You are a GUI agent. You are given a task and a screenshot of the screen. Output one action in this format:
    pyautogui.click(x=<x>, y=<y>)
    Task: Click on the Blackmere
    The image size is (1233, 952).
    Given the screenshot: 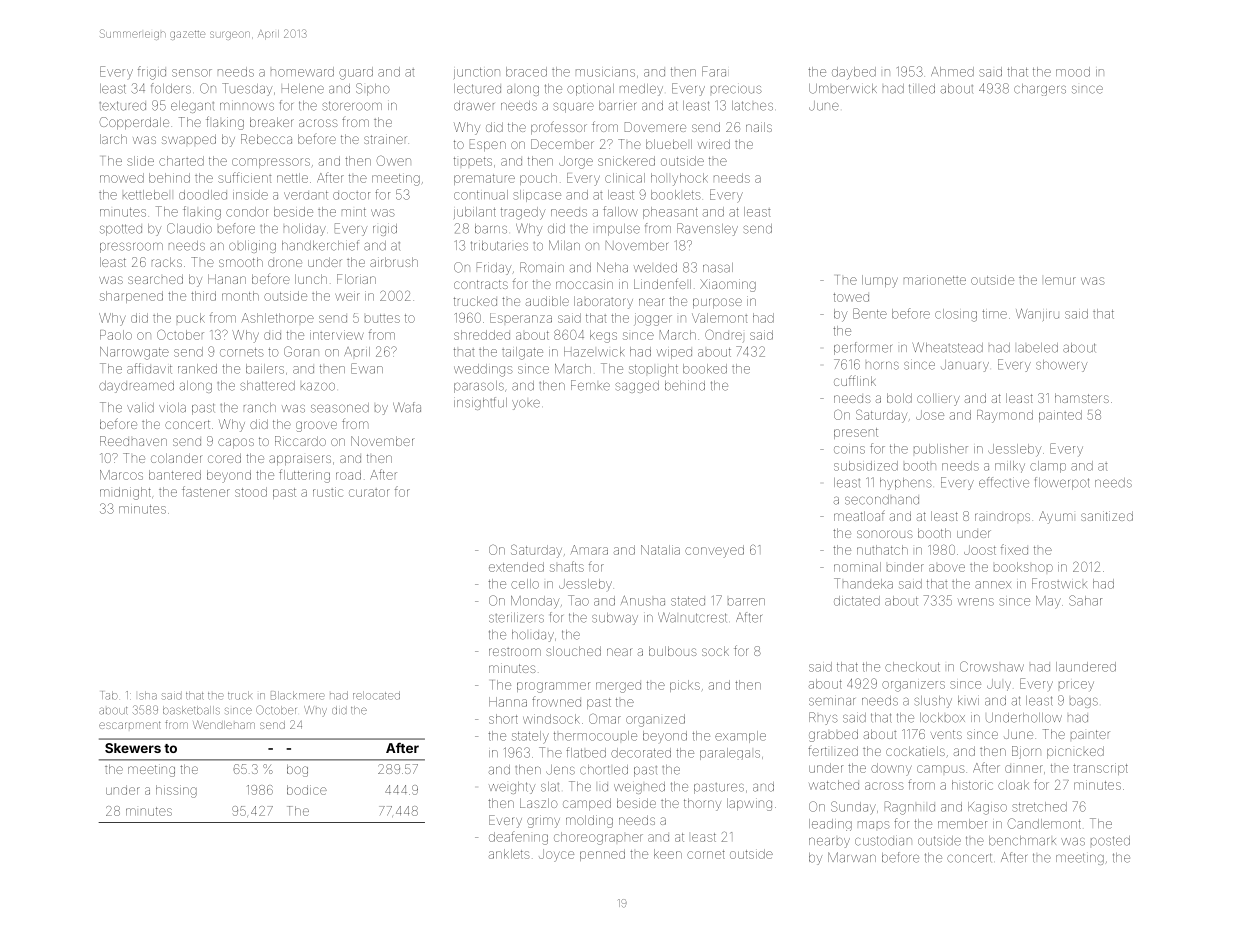 What is the action you would take?
    pyautogui.click(x=298, y=695)
